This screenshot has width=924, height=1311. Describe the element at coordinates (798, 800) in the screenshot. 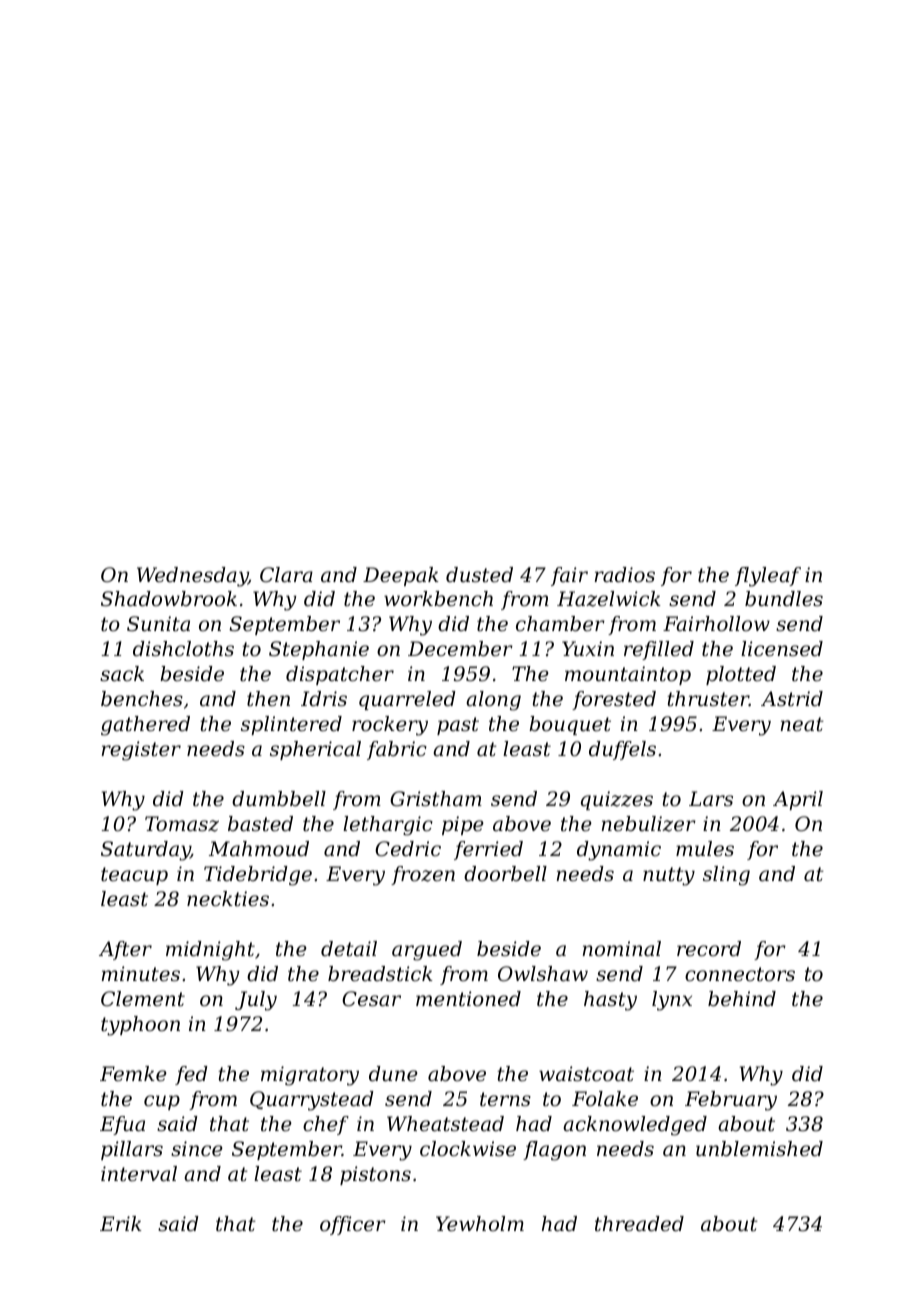

I see `April` at that location.
